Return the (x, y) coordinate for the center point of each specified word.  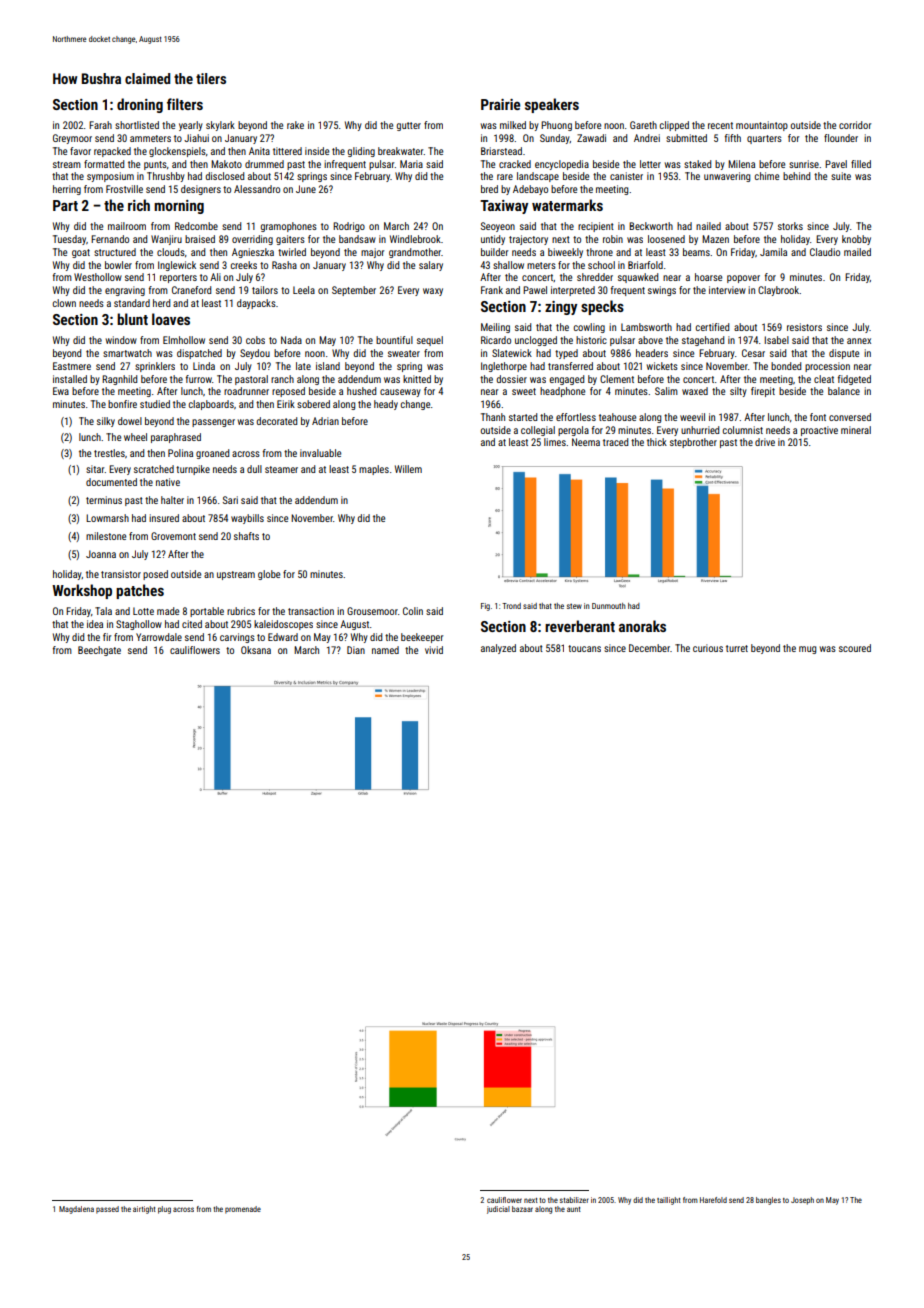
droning (140, 105)
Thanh (493, 417)
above (650, 340)
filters (185, 104)
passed (107, 1210)
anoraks (642, 626)
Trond (511, 606)
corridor (855, 125)
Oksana (256, 650)
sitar (95, 469)
